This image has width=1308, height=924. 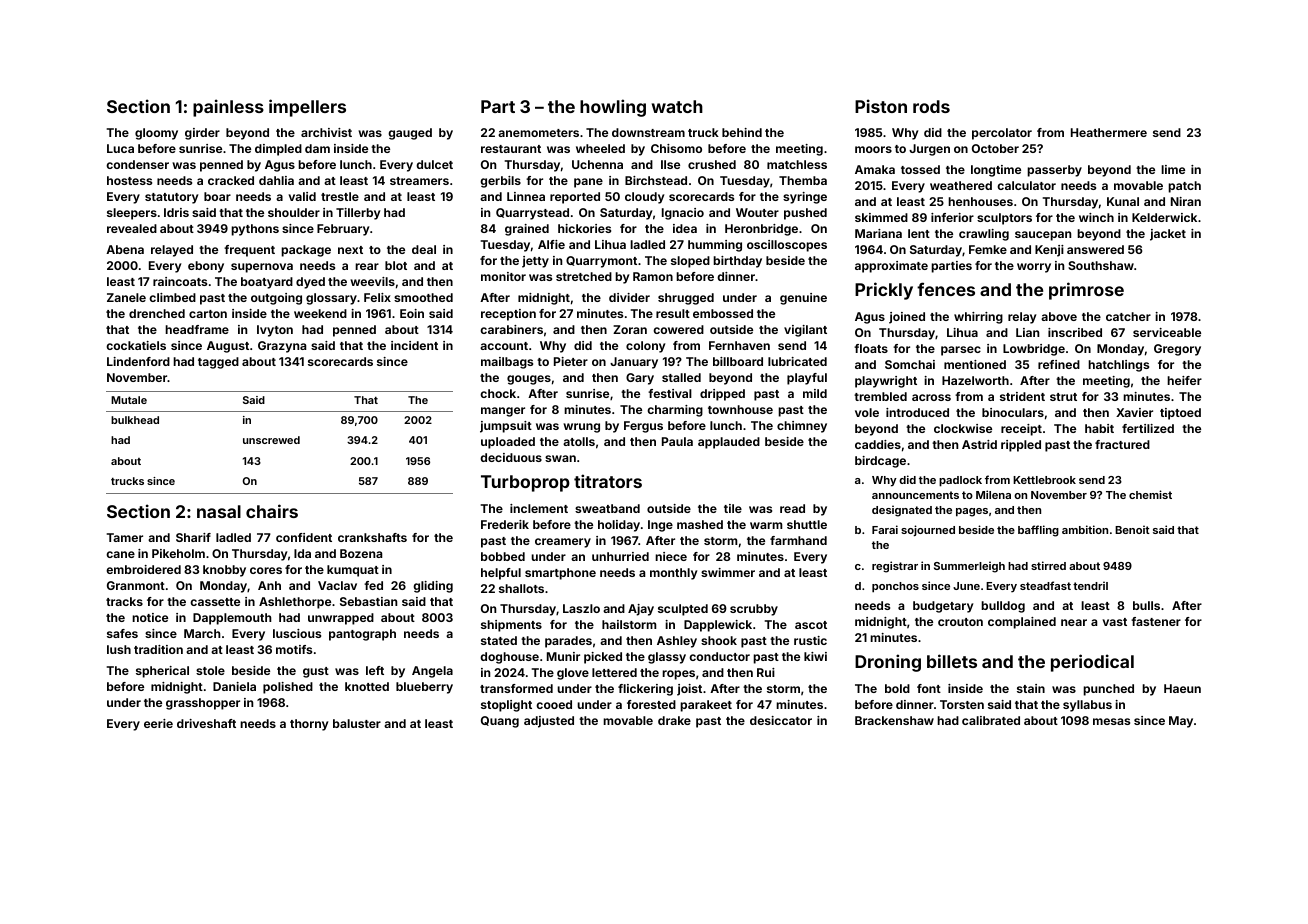 What do you see at coordinates (129, 400) in the image?
I see `Mutale` at bounding box center [129, 400].
